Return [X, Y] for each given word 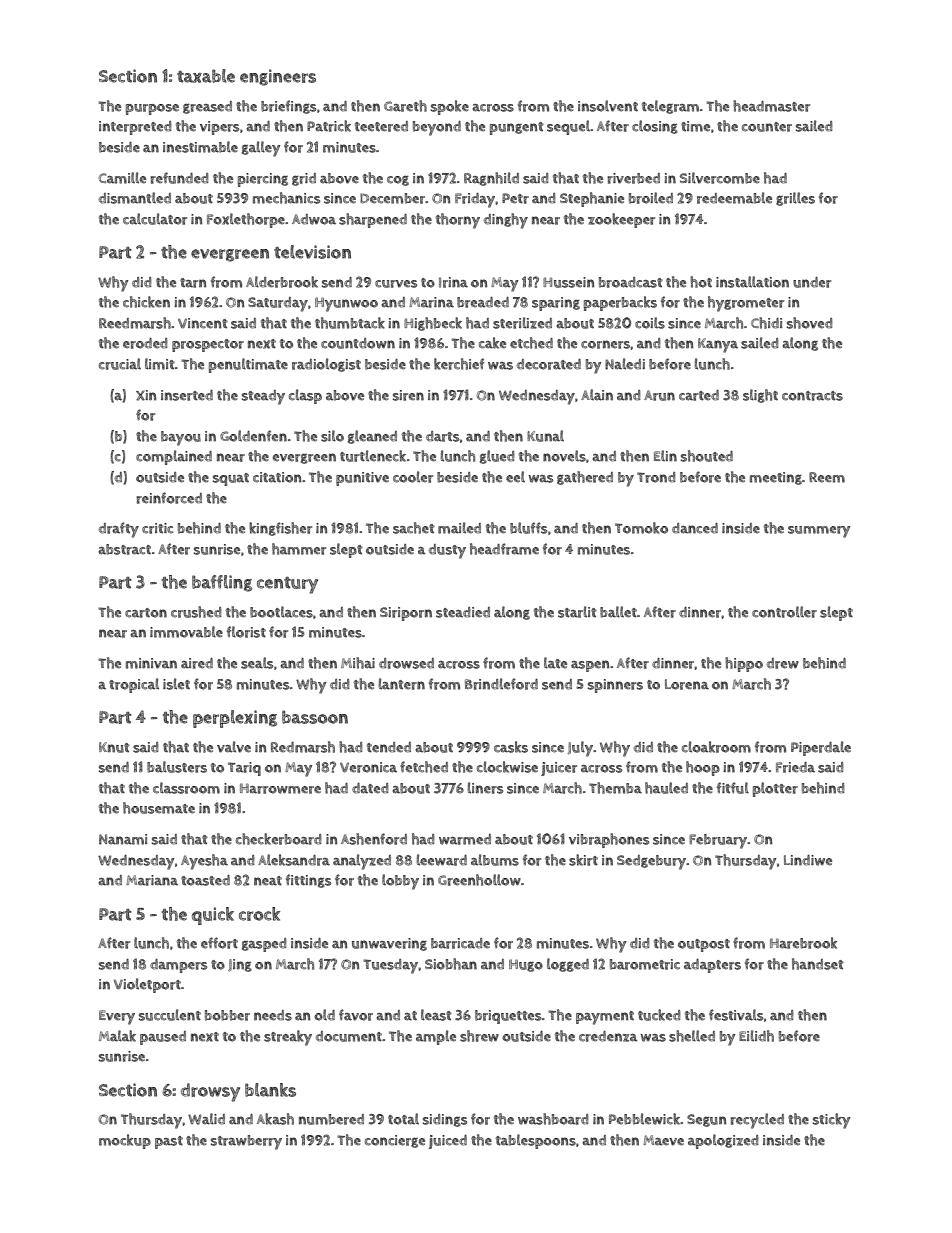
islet [176, 684]
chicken [146, 302]
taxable [206, 76]
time [695, 126]
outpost [704, 945]
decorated [549, 364]
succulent [170, 1015]
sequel [568, 127]
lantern [402, 684]
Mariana [152, 880]
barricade [460, 943]
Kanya [718, 345]
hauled [666, 788]
